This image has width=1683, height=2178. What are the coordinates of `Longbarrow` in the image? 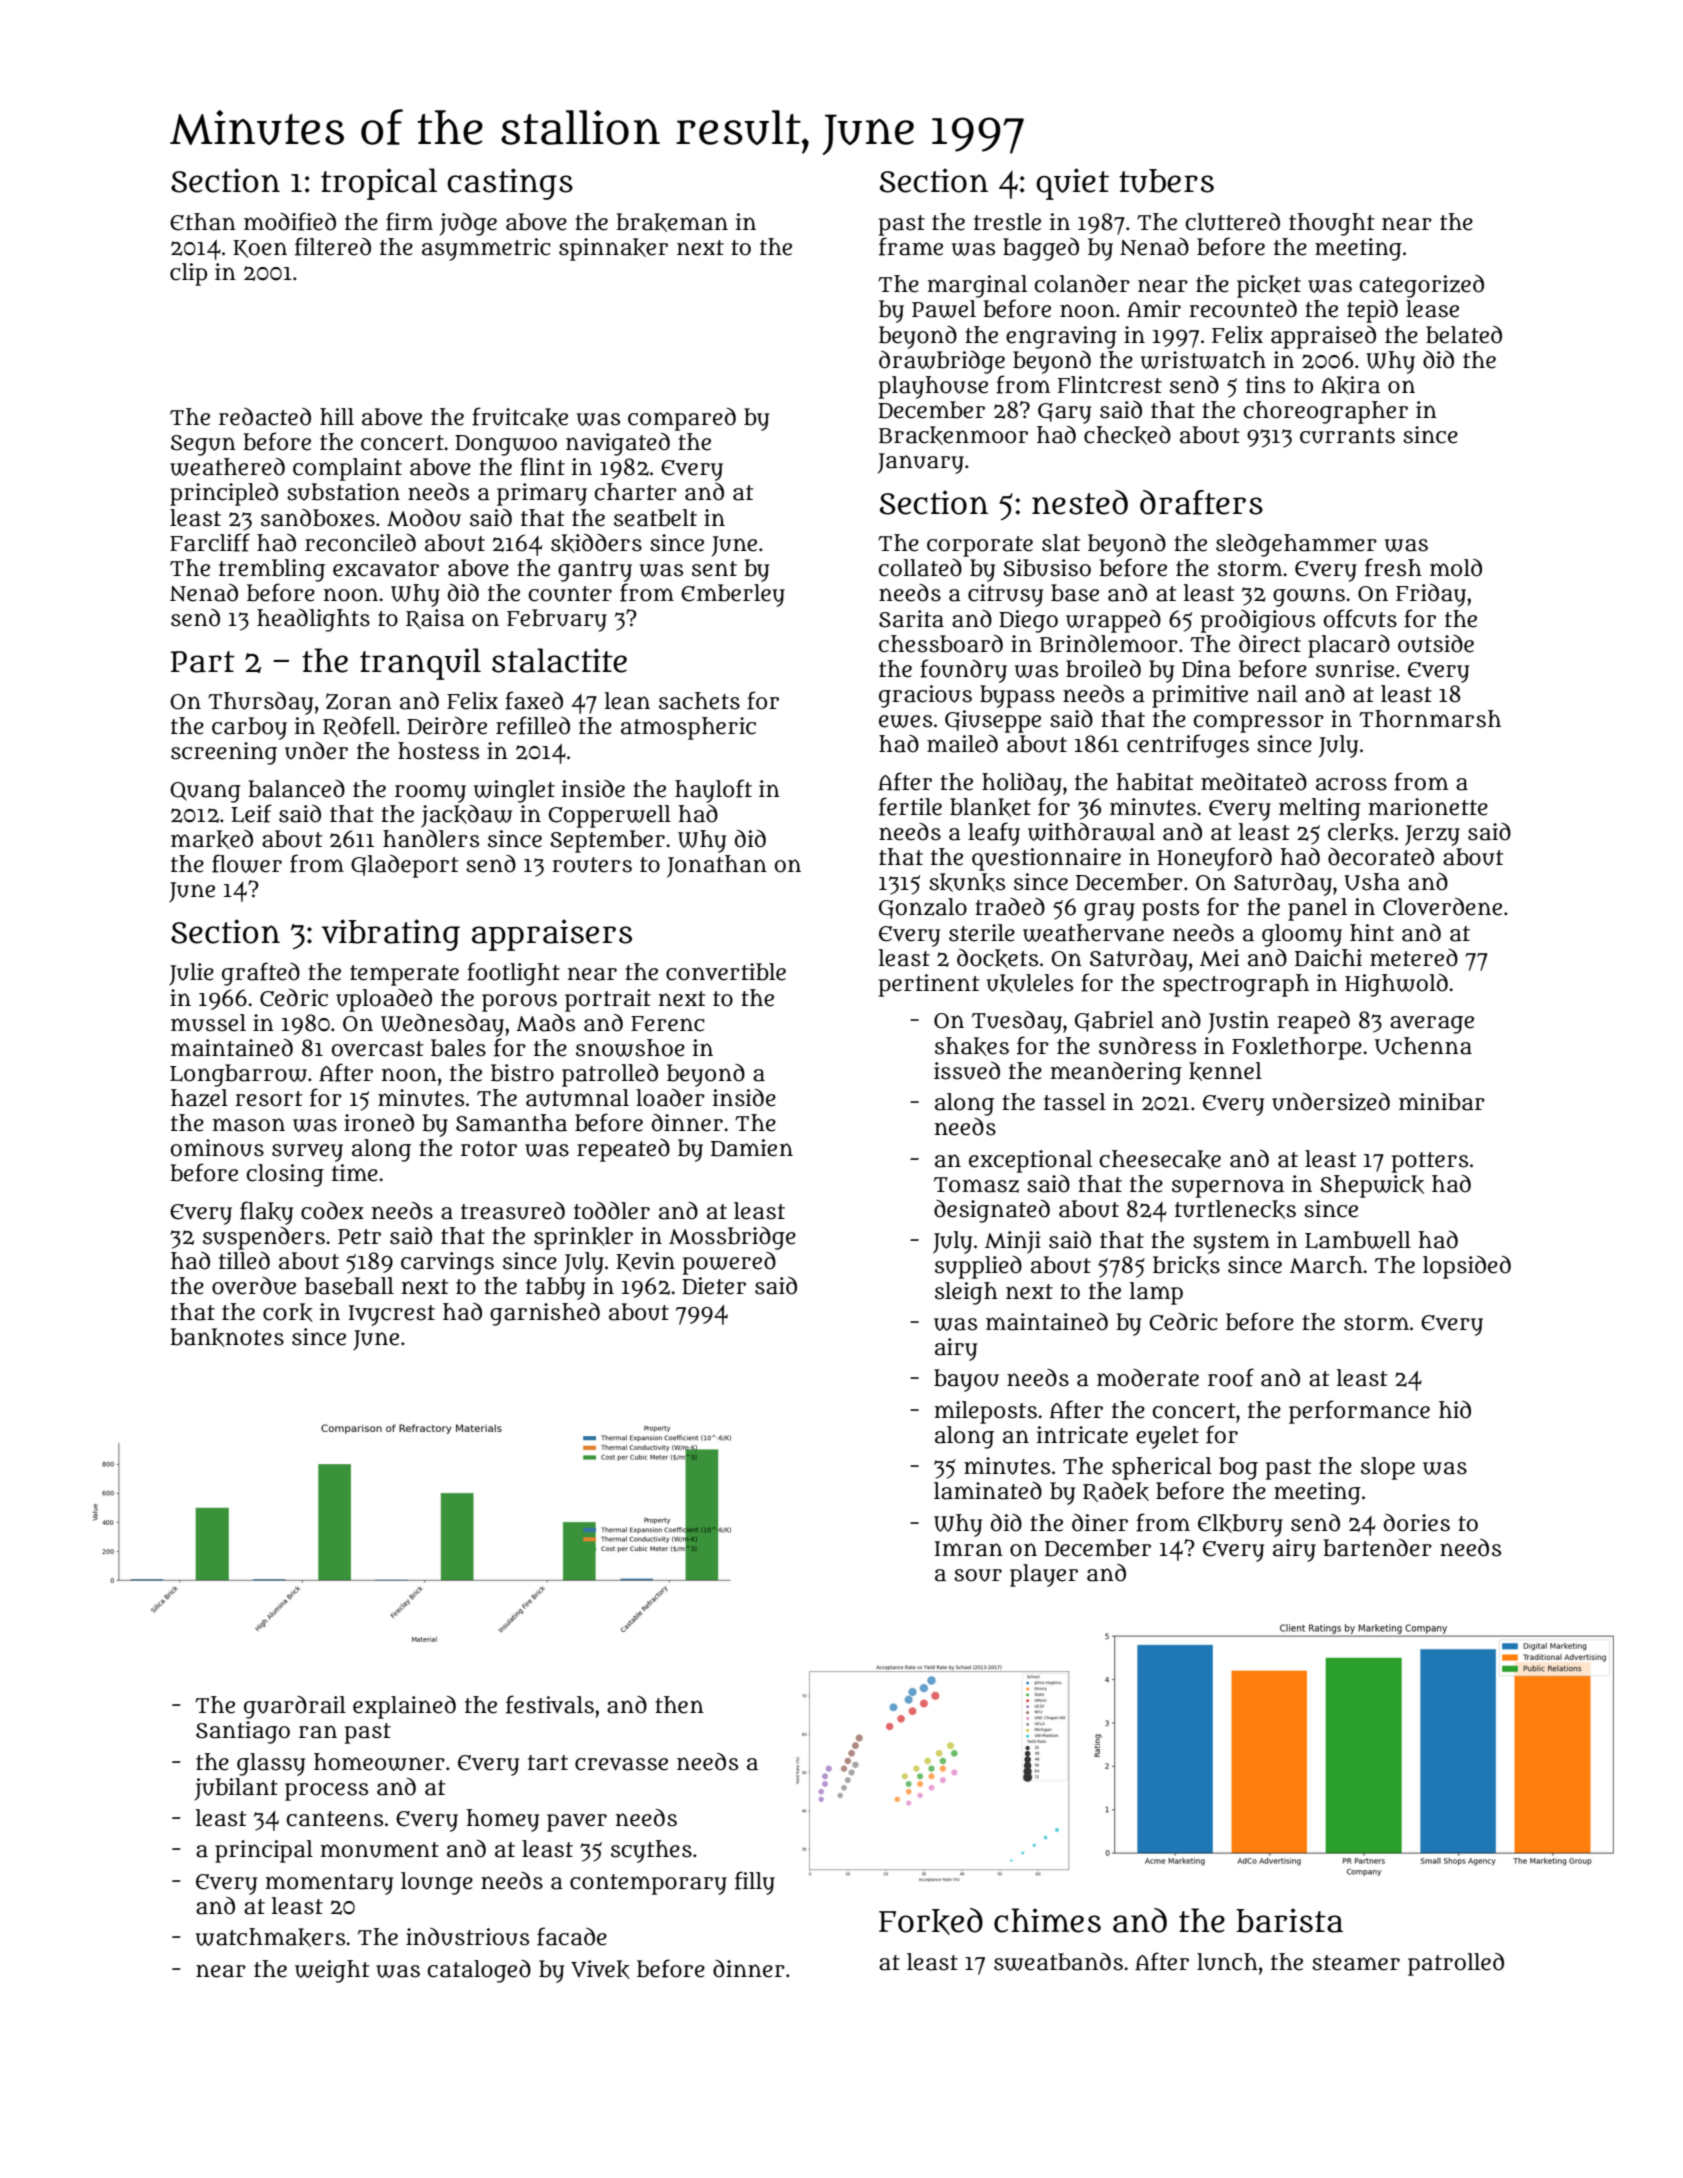 It's located at (238, 1075).
